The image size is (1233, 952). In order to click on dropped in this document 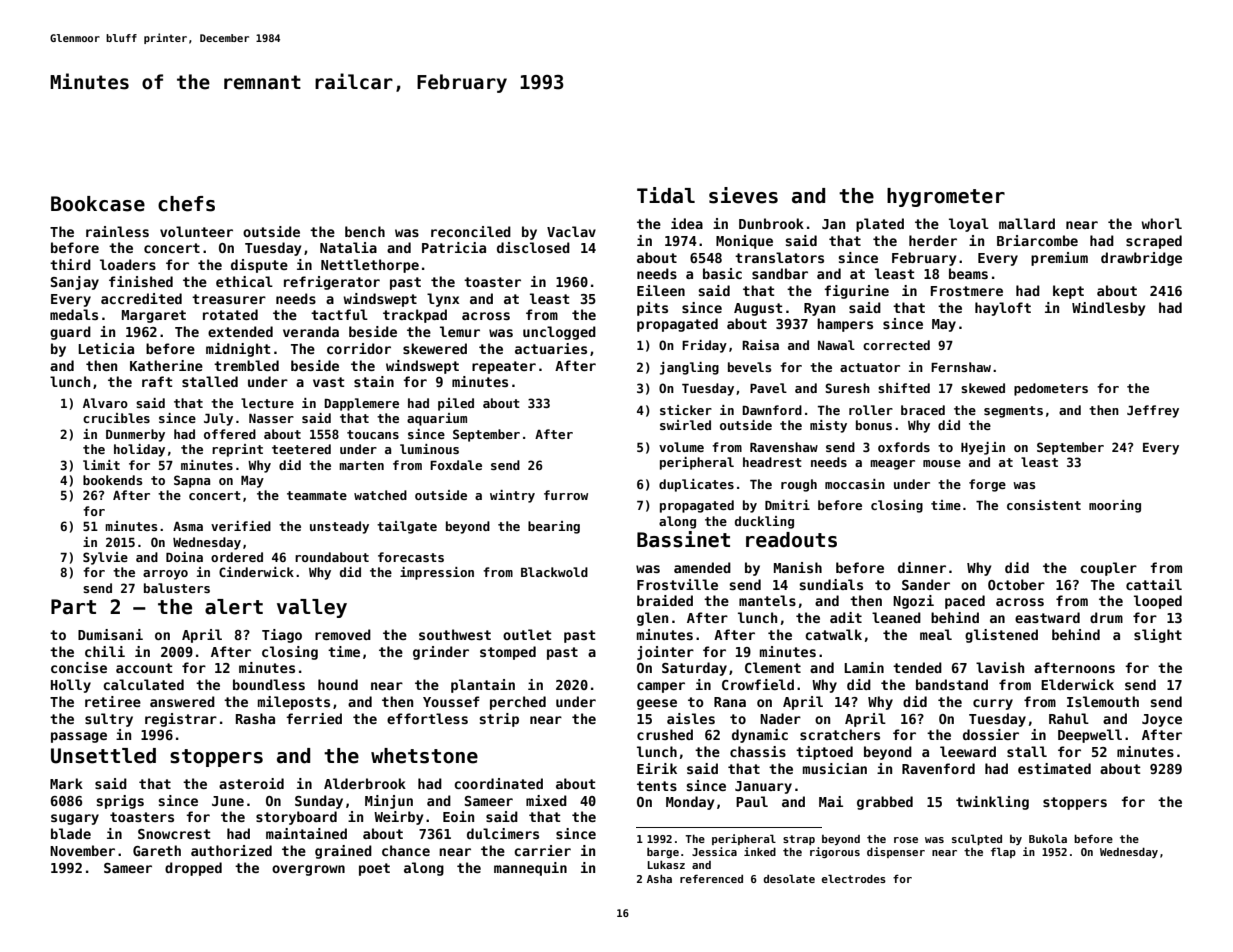, I will do `click(193, 869)`.
